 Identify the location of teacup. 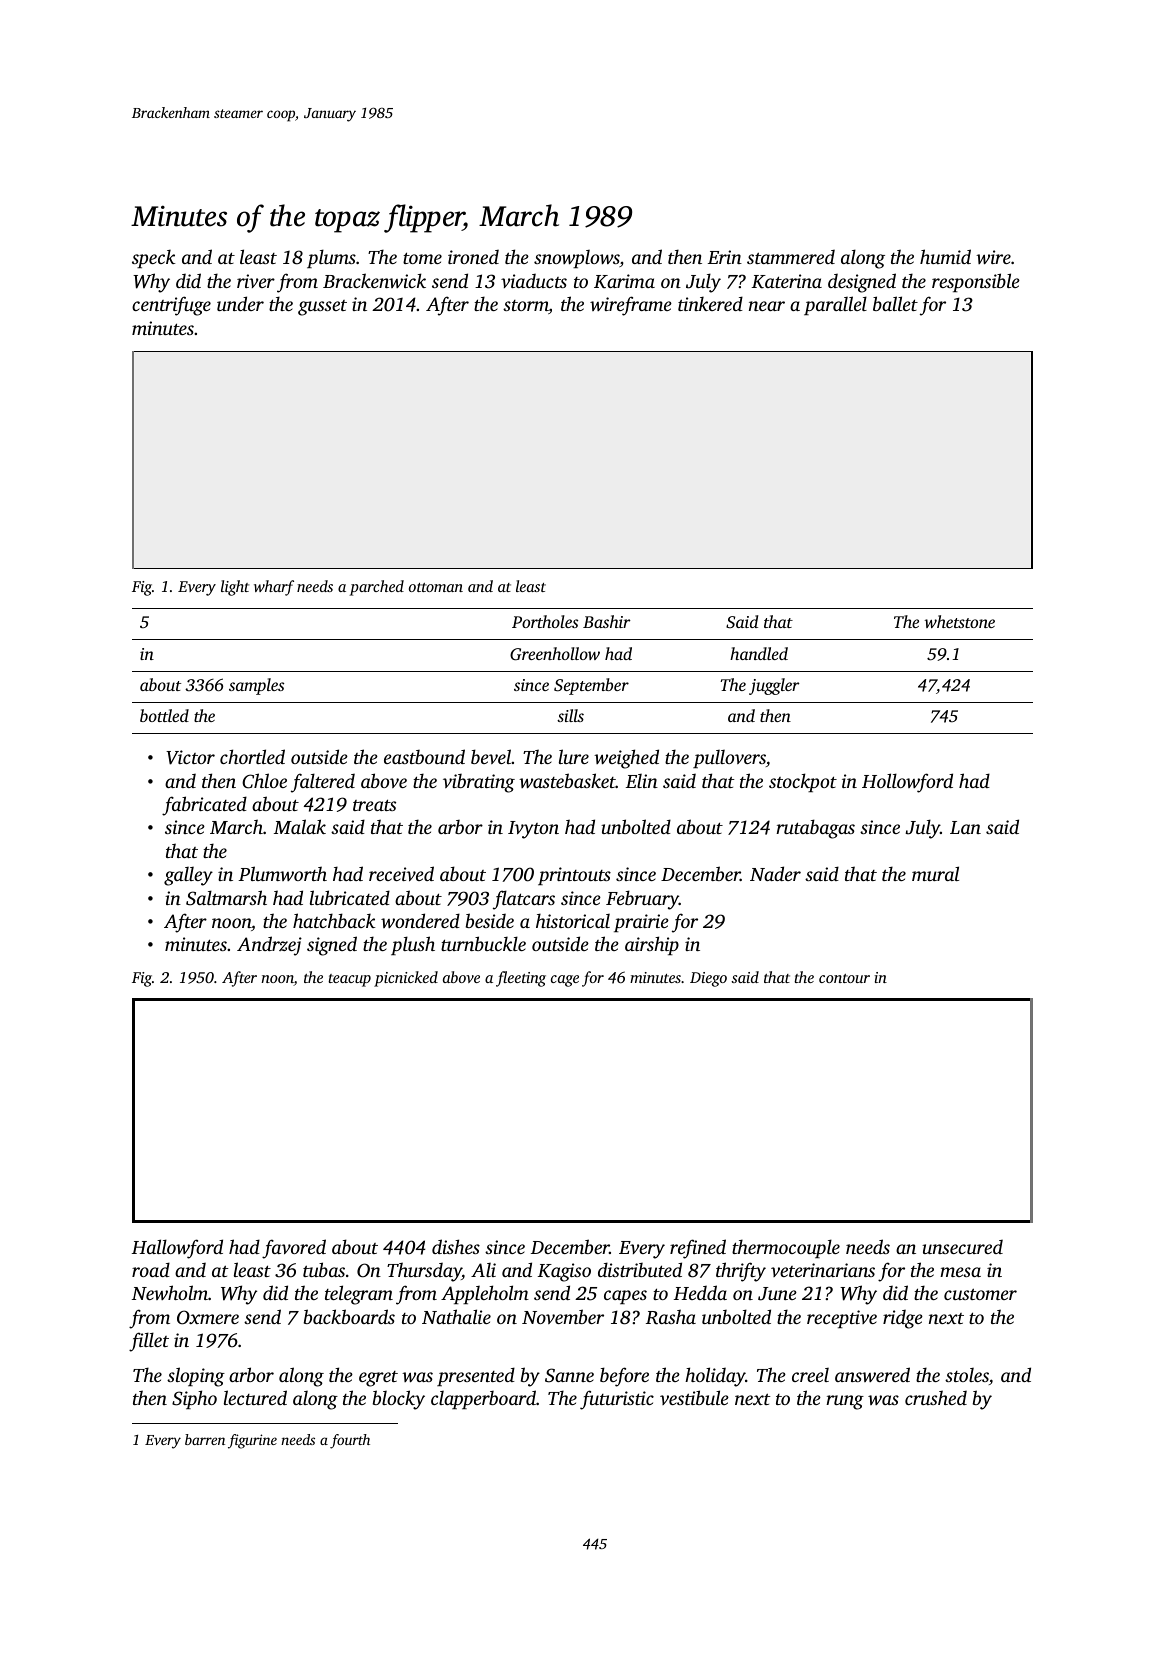
(349, 980).
